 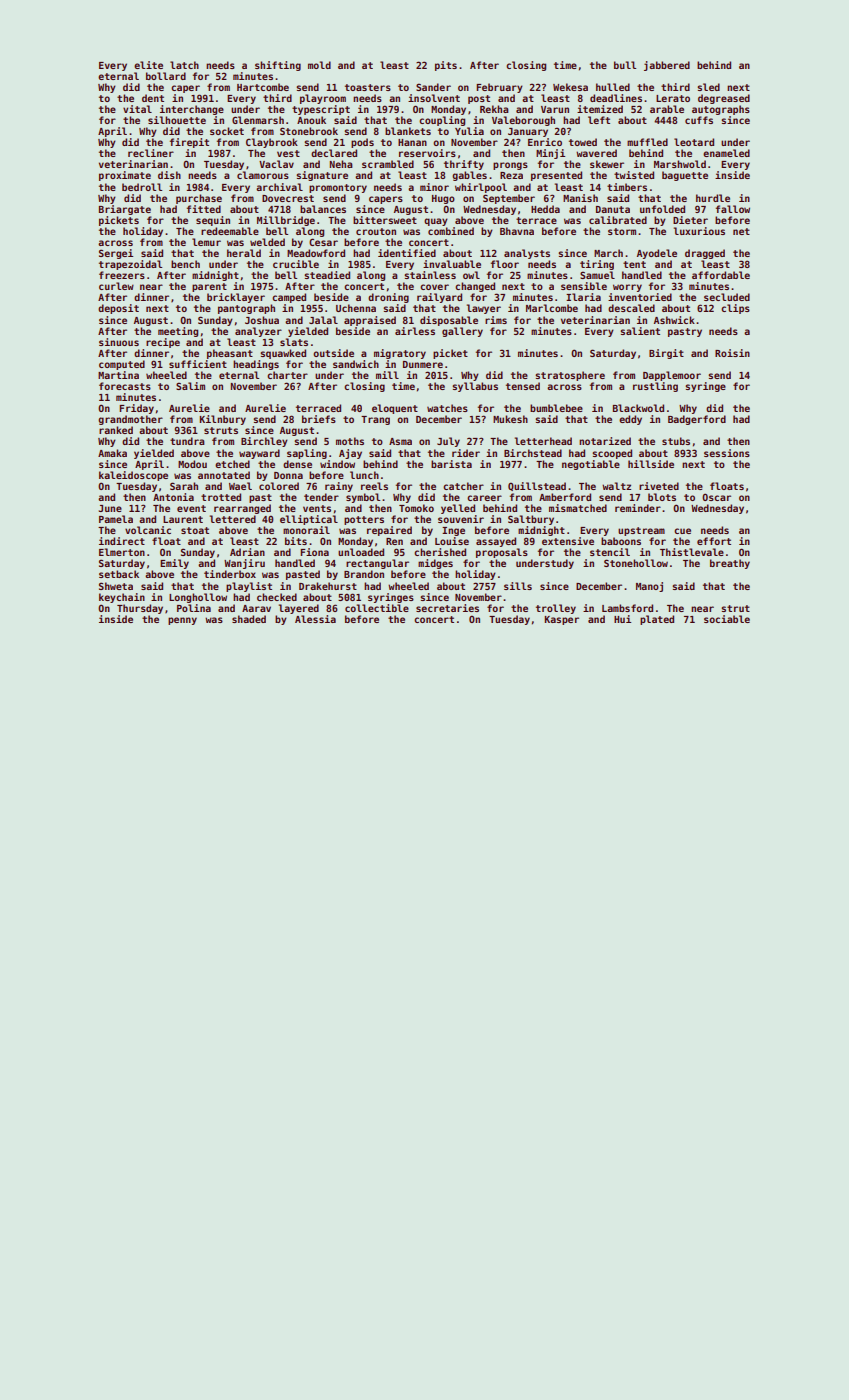 I want to click on jabbered, so click(x=667, y=66).
